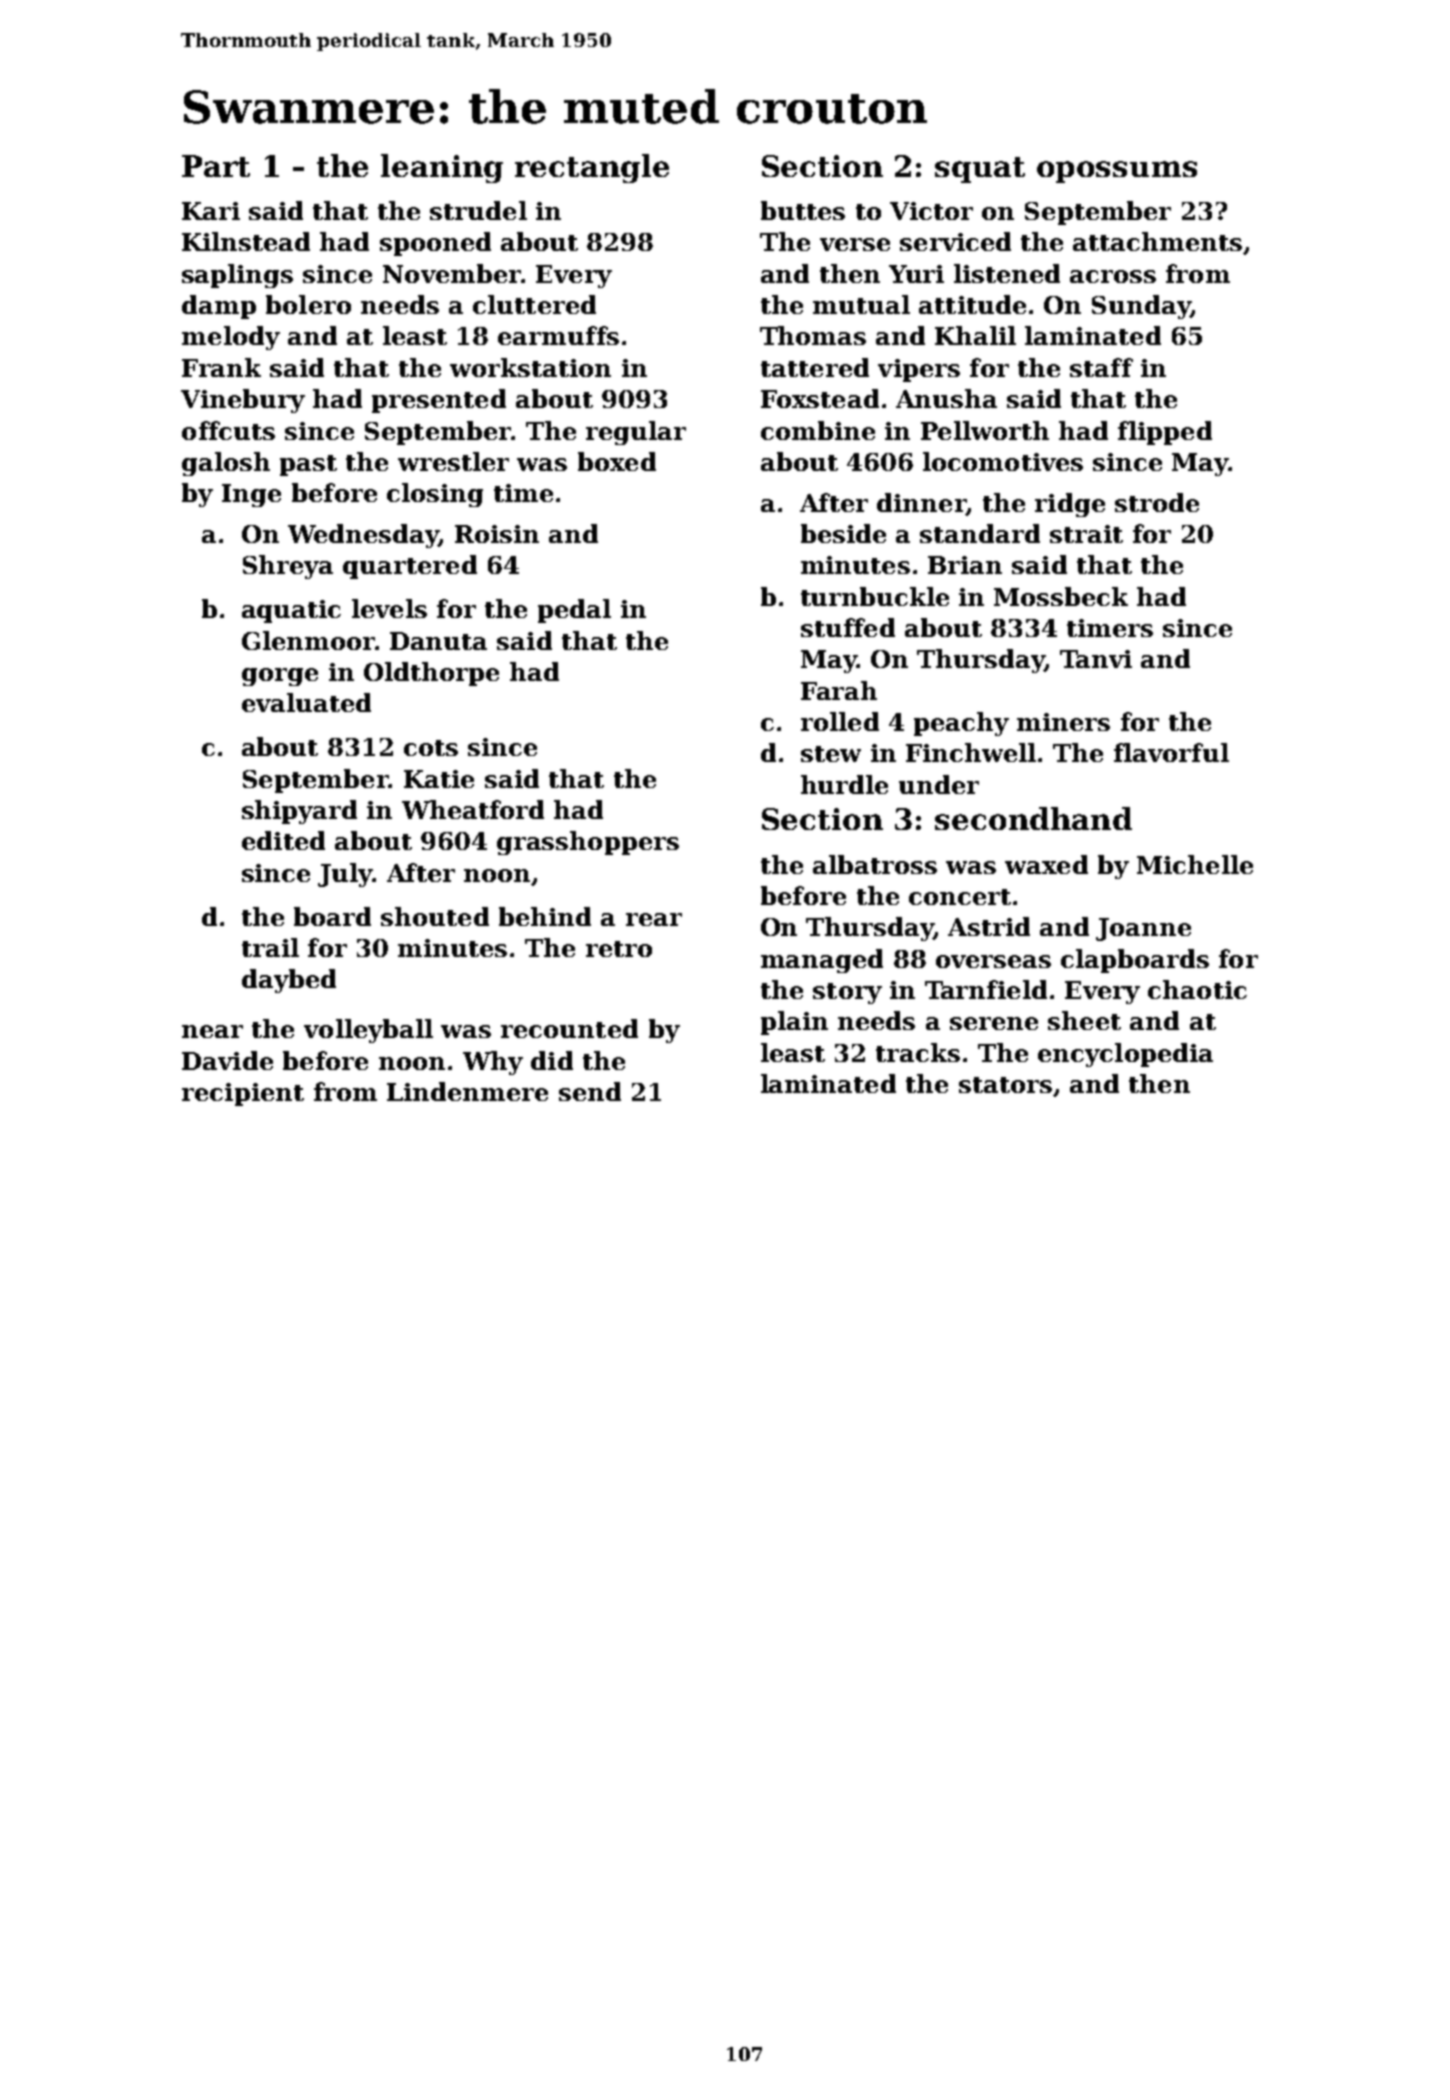  Describe the element at coordinates (227, 1060) in the screenshot. I see `Davide` at that location.
